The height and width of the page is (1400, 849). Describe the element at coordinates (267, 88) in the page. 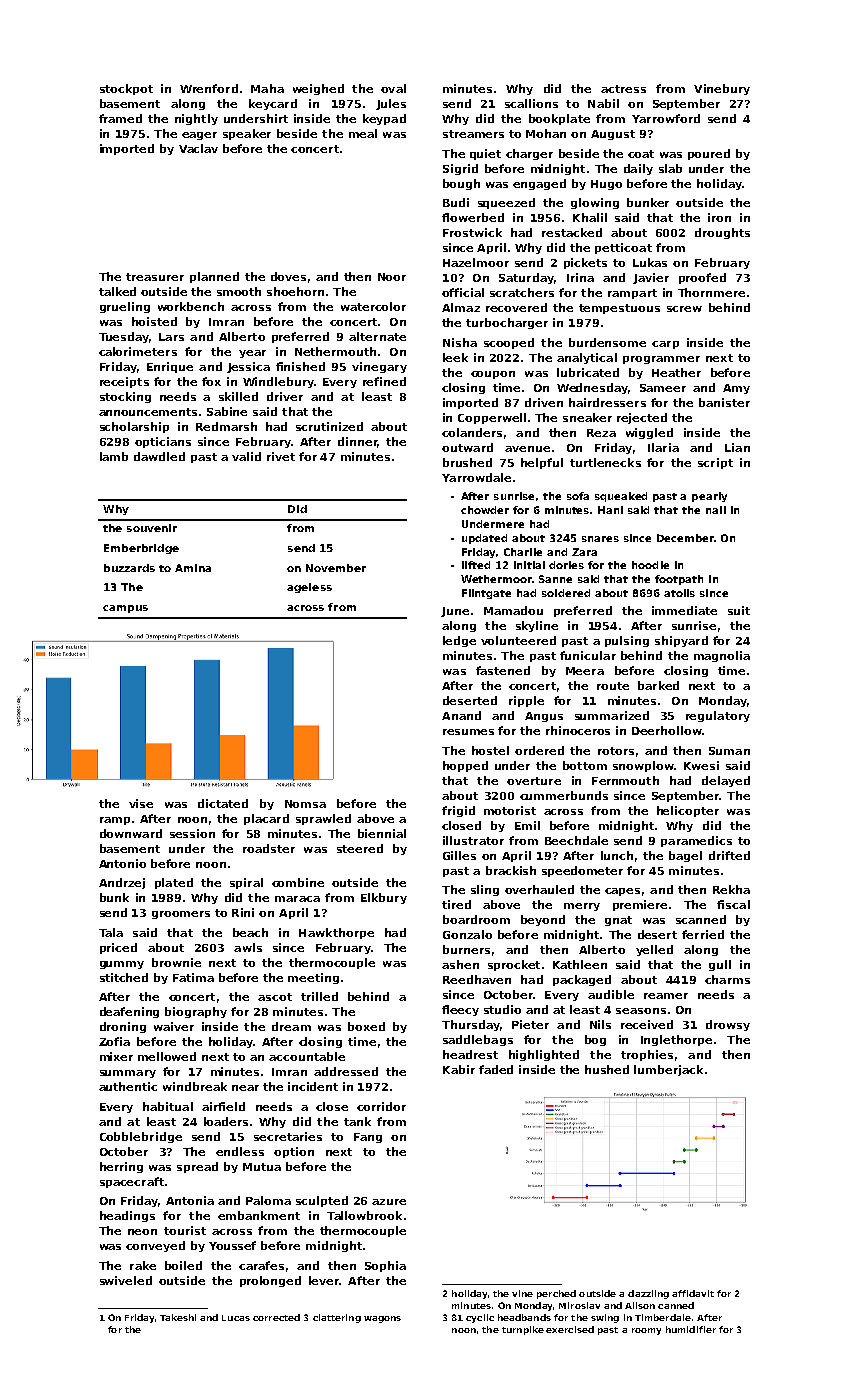

I see `Maha` at that location.
